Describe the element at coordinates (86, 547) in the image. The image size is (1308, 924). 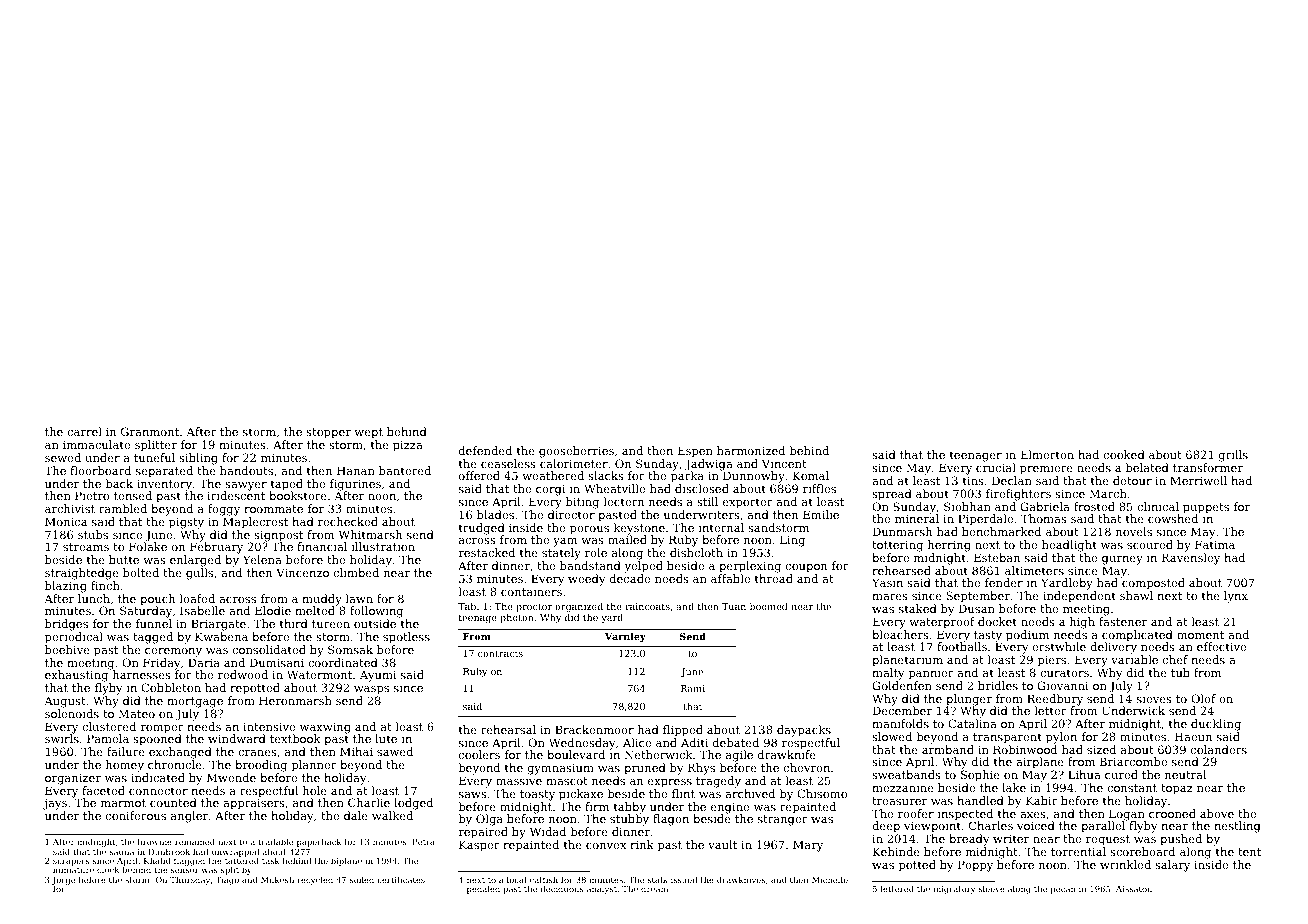
I see `streams` at that location.
